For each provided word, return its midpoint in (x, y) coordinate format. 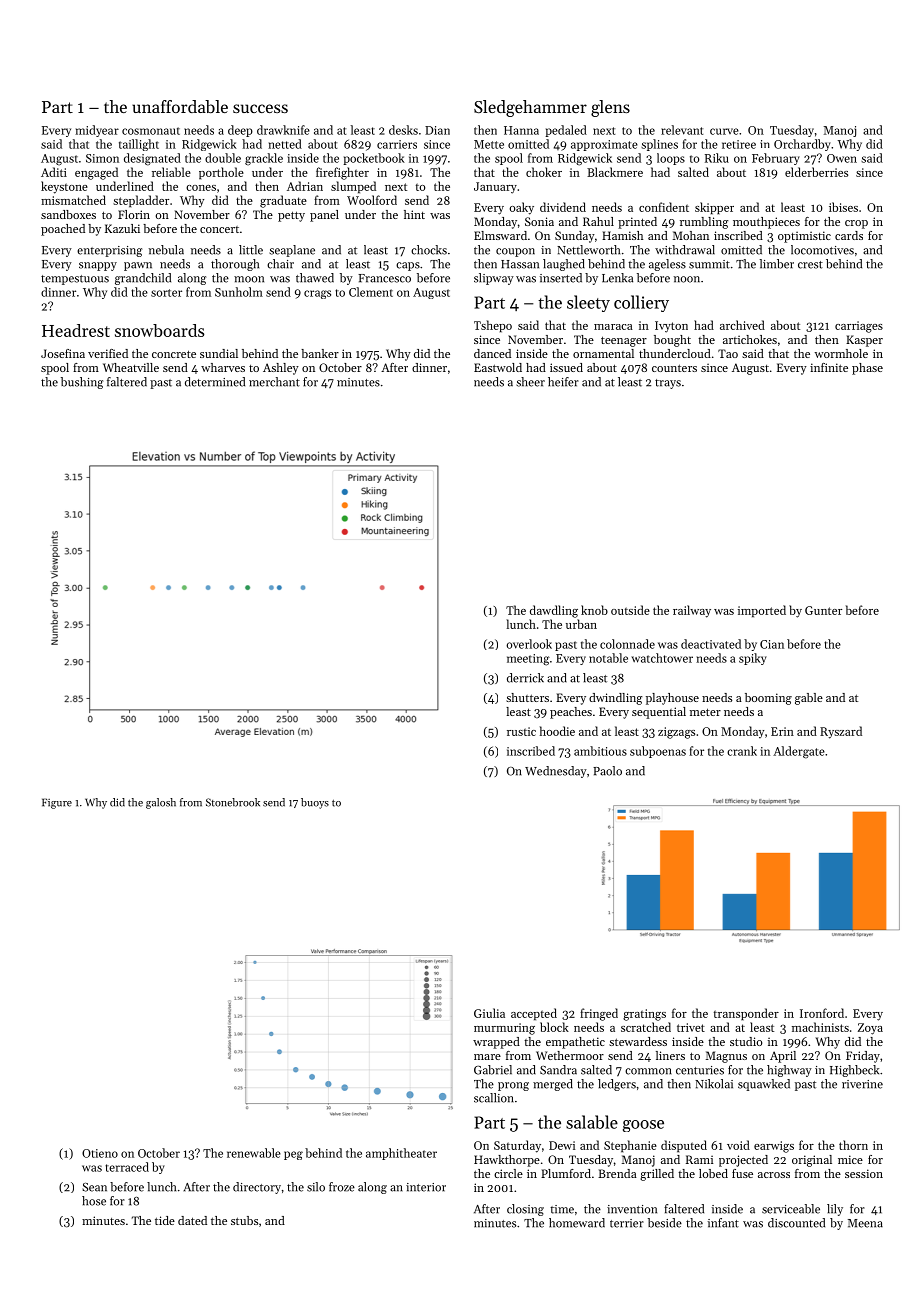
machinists (820, 1027)
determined (215, 382)
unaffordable (180, 106)
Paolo (607, 771)
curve (724, 131)
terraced (127, 1167)
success (260, 108)
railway (692, 611)
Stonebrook (233, 802)
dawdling (554, 611)
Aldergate (799, 752)
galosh (161, 803)
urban (581, 624)
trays (668, 384)
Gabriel (493, 1070)
